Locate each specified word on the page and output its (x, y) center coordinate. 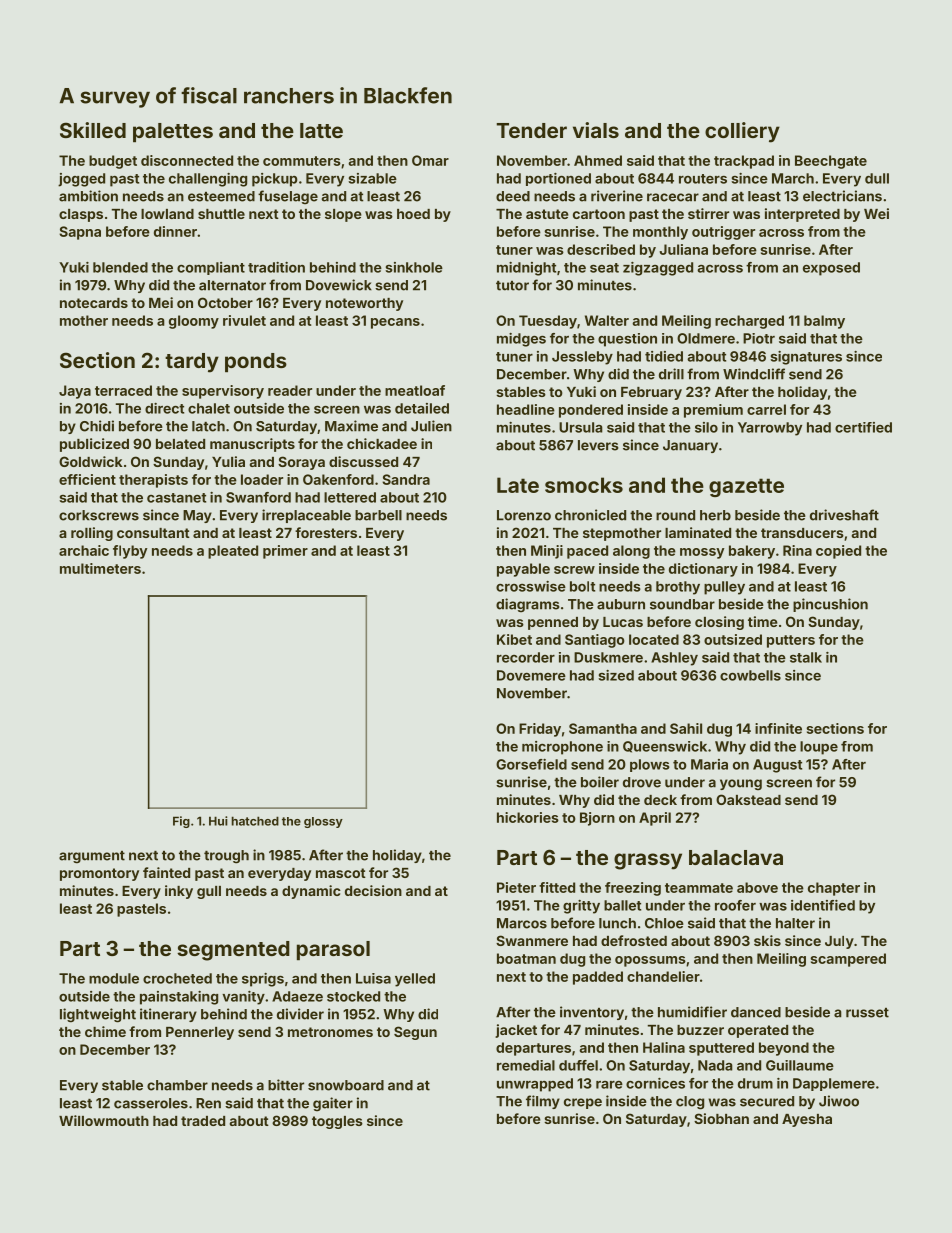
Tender (532, 130)
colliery (742, 132)
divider (300, 1014)
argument (92, 857)
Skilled (93, 130)
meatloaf (415, 390)
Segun (415, 1033)
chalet (209, 408)
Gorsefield (531, 764)
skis (767, 940)
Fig (181, 822)
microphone (562, 748)
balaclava (736, 857)
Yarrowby (770, 429)
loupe (819, 748)
